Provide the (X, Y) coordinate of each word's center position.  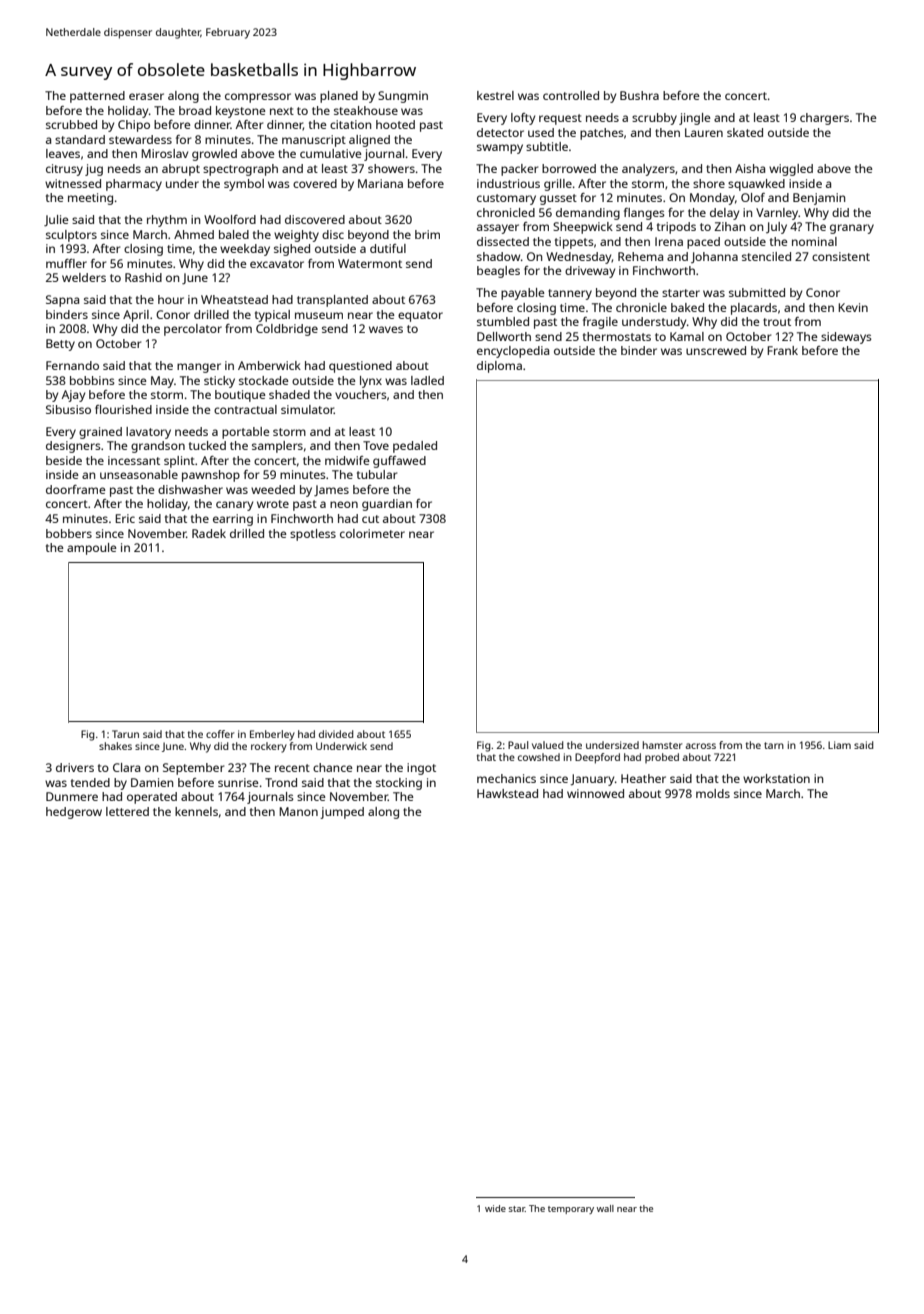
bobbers (69, 533)
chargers (824, 119)
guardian (387, 505)
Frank (782, 350)
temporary (571, 1210)
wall (605, 1208)
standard (80, 139)
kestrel (495, 95)
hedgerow (74, 813)
